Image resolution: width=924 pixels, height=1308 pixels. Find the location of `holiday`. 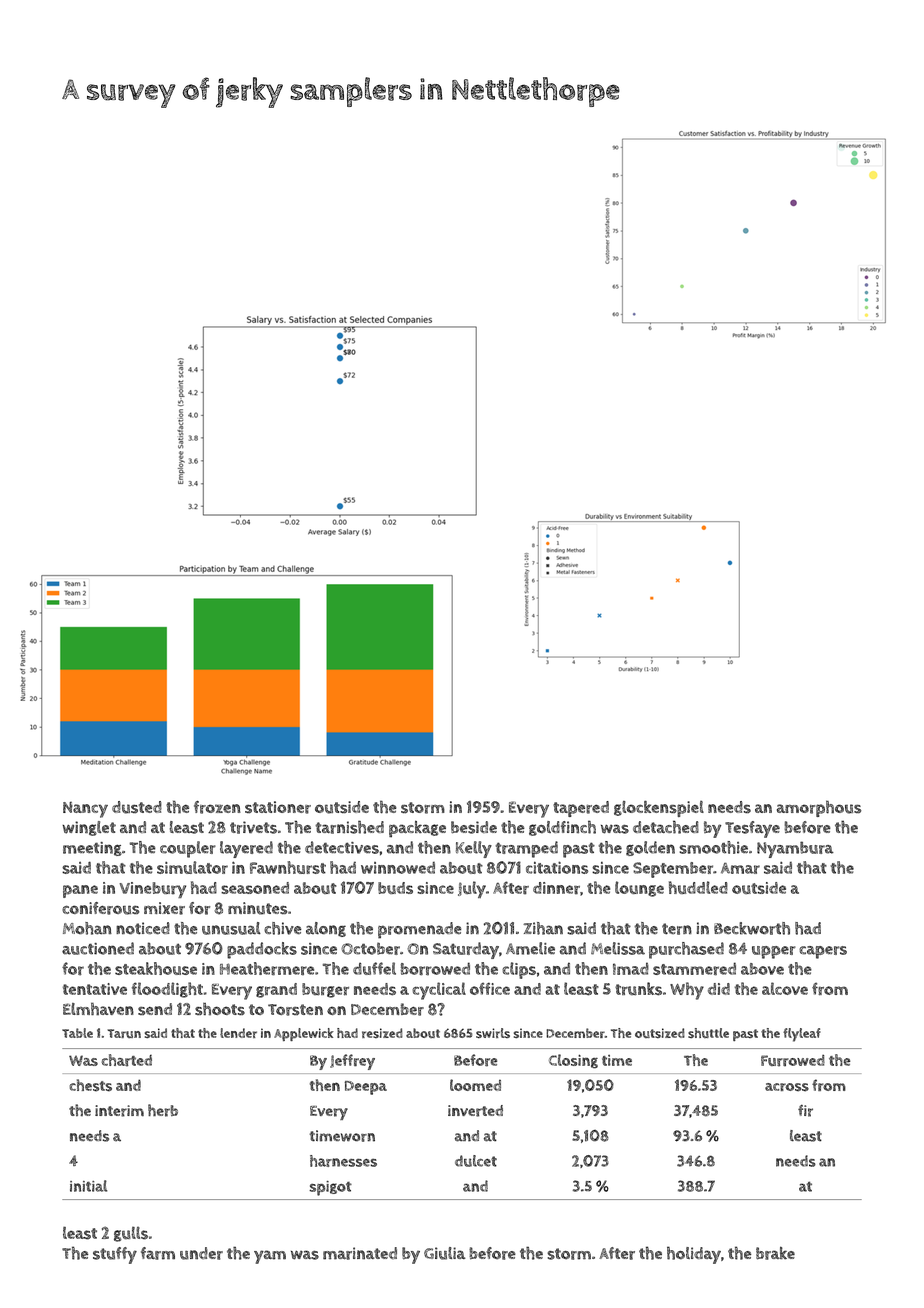

holiday is located at coordinates (694, 1255).
